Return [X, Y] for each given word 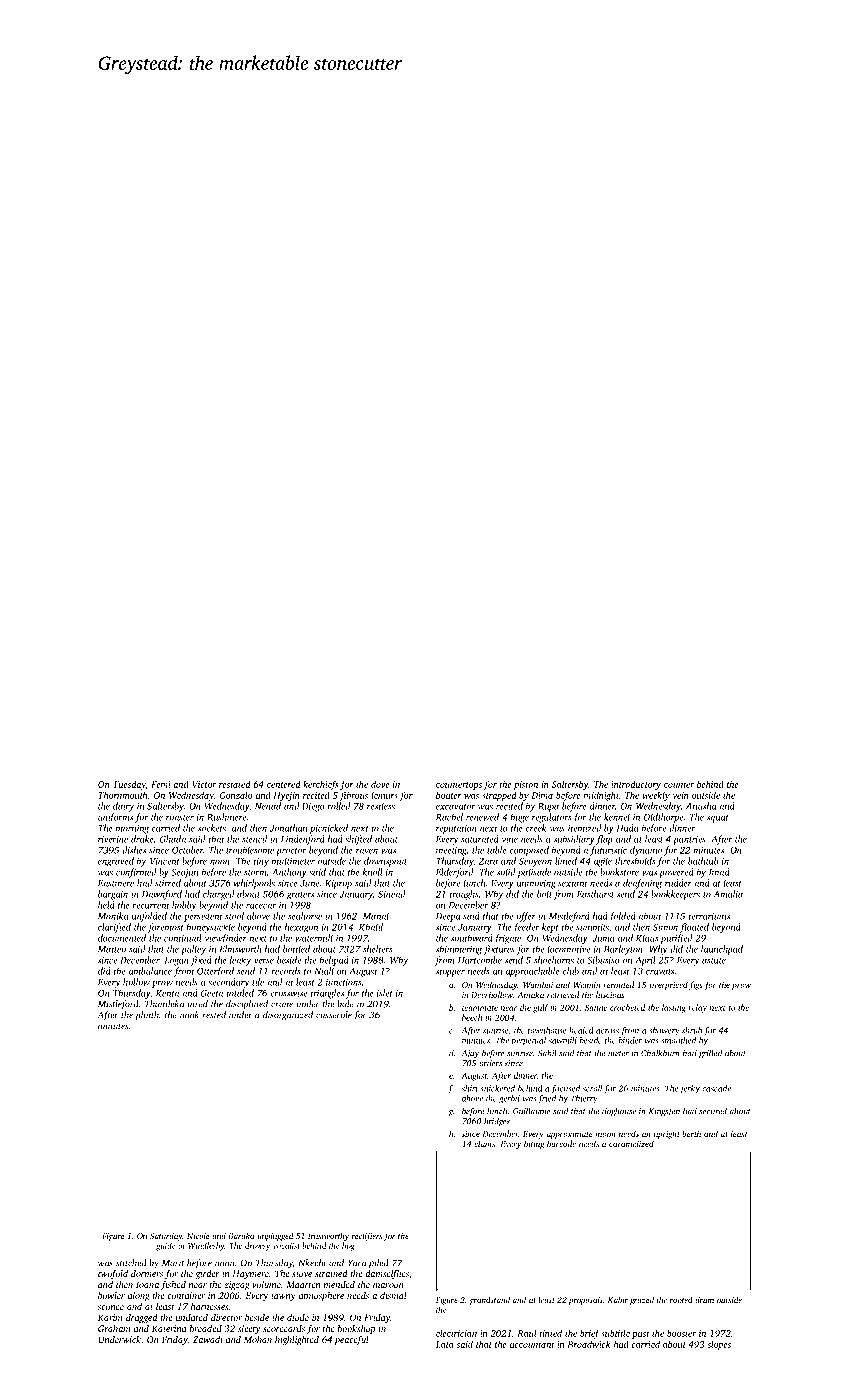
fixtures [499, 950]
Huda [627, 828]
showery [664, 1031]
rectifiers [367, 1236]
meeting [451, 851]
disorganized [288, 1016]
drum [704, 1299]
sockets [212, 828]
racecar [261, 906]
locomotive [568, 949]
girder [207, 1274]
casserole [334, 1015]
